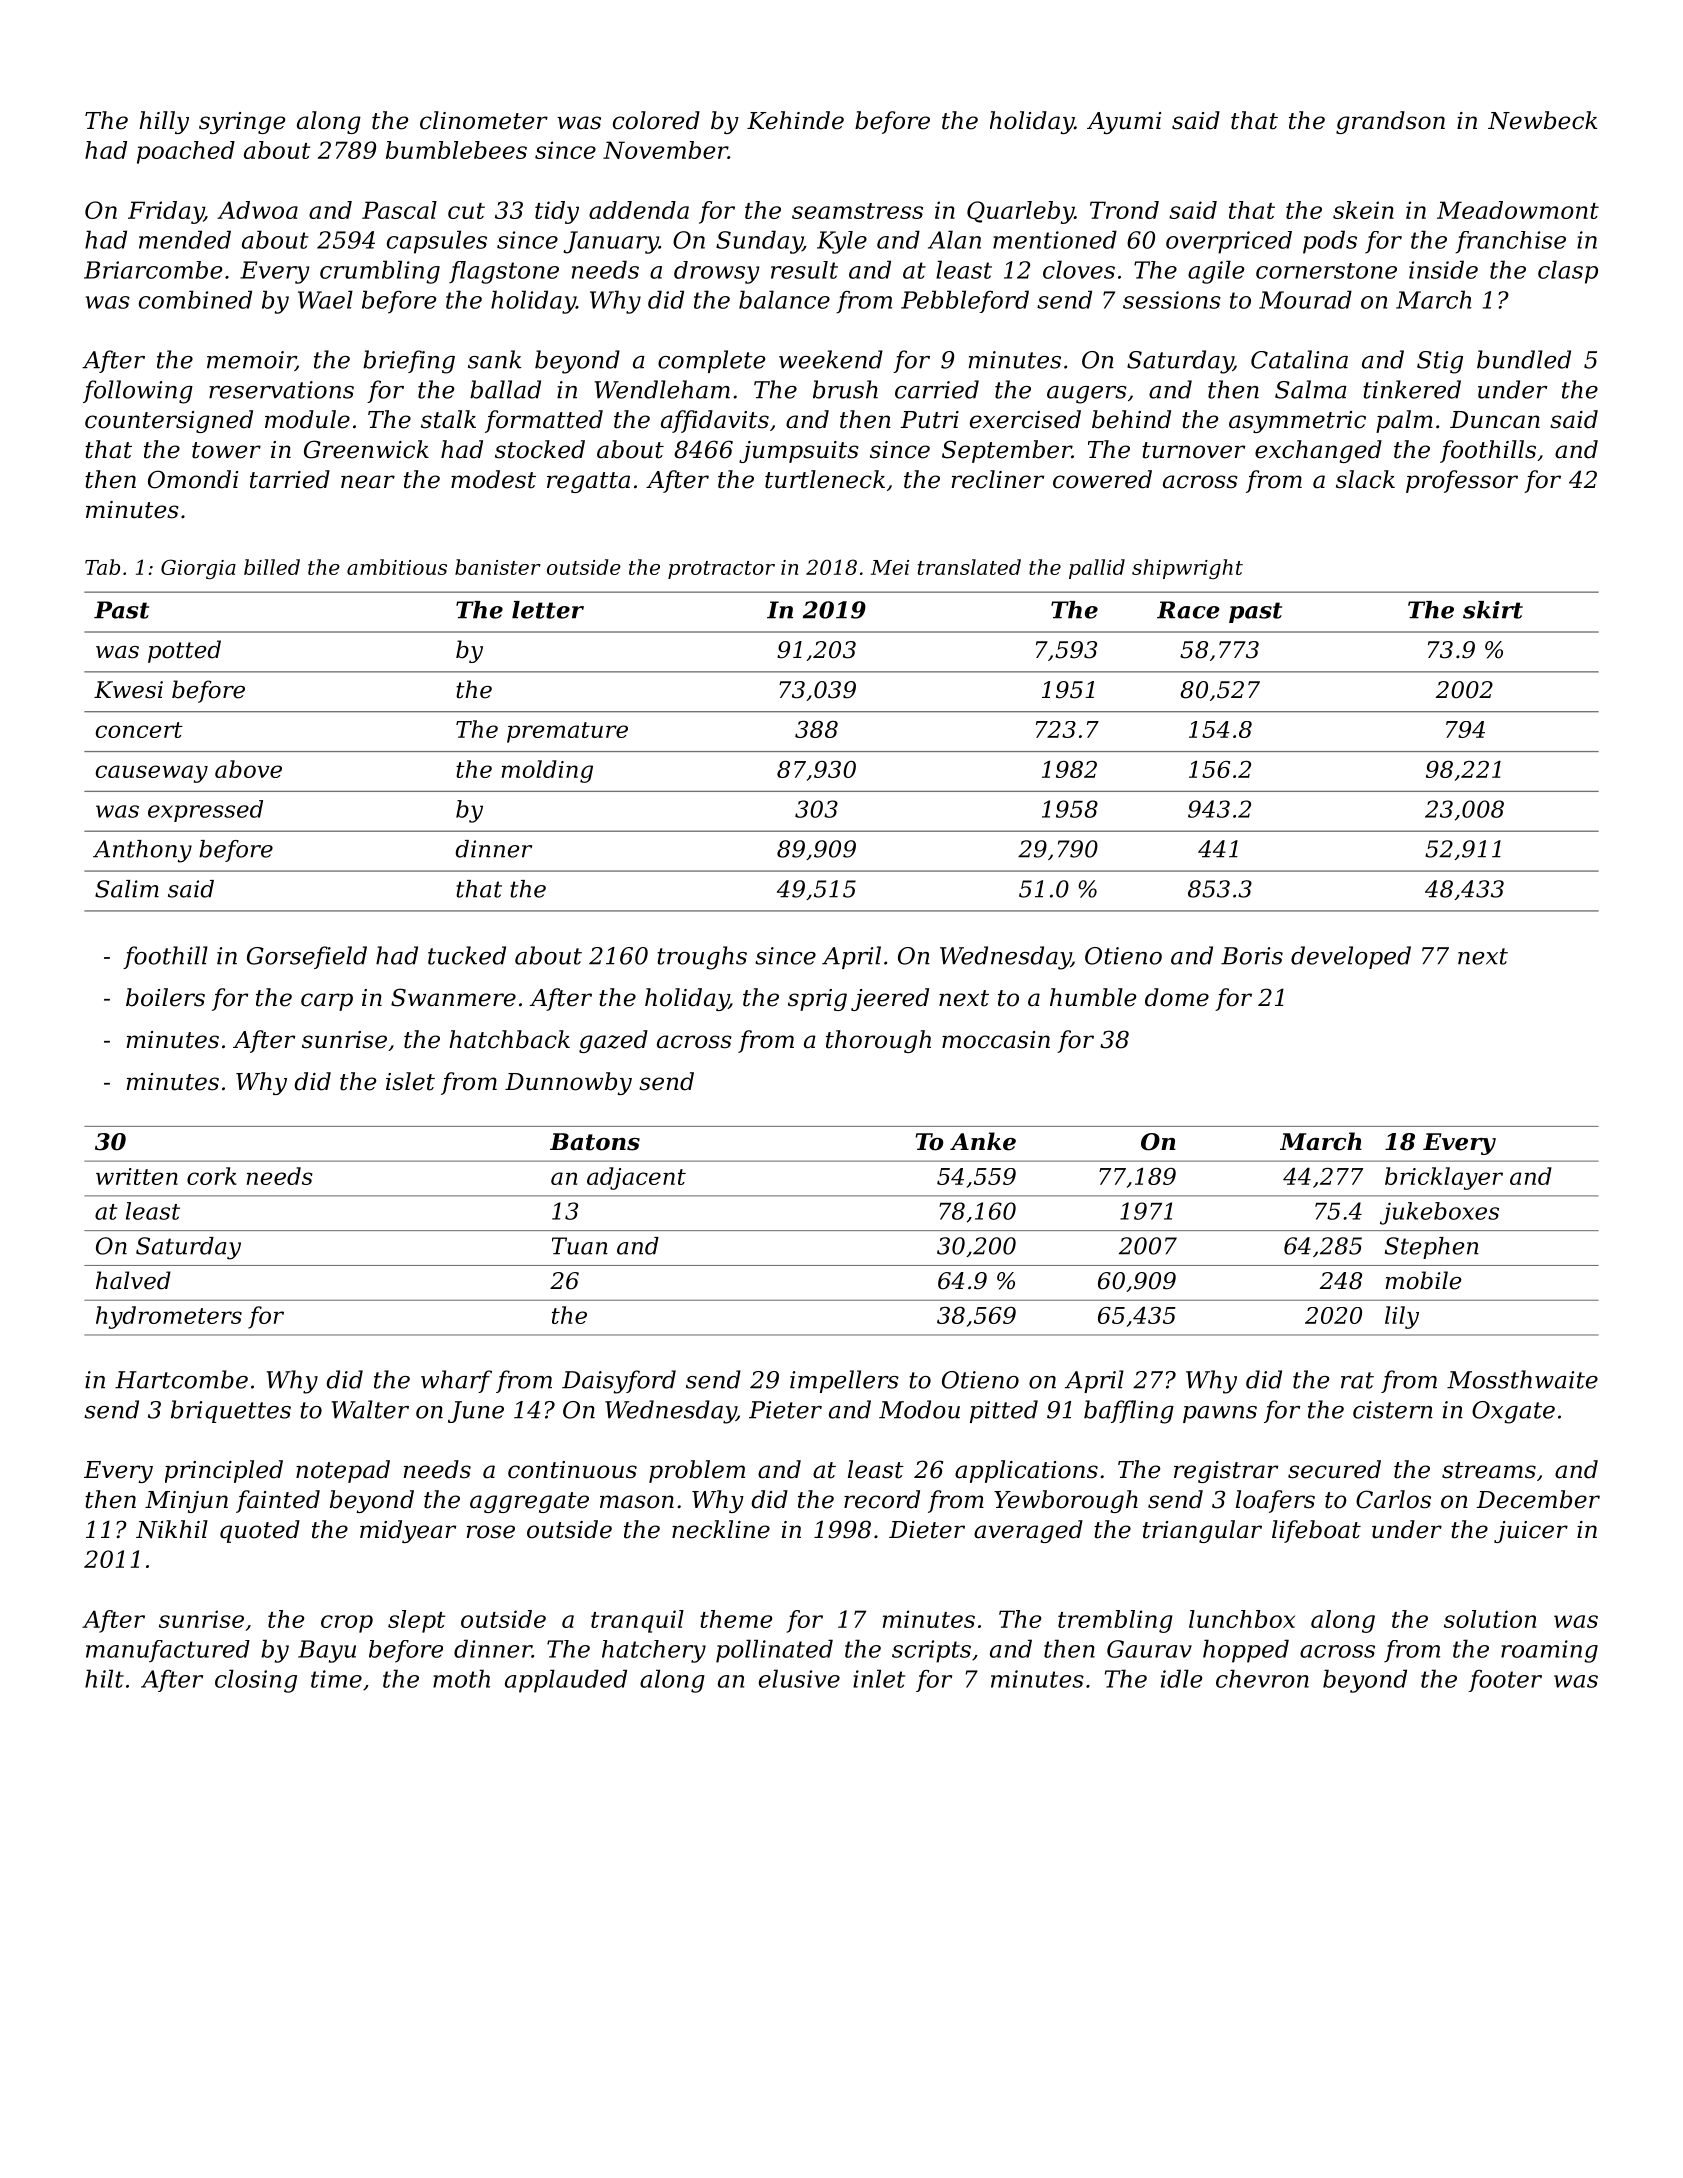  What do you see at coordinates (1187, 569) in the screenshot?
I see `shipwright` at bounding box center [1187, 569].
